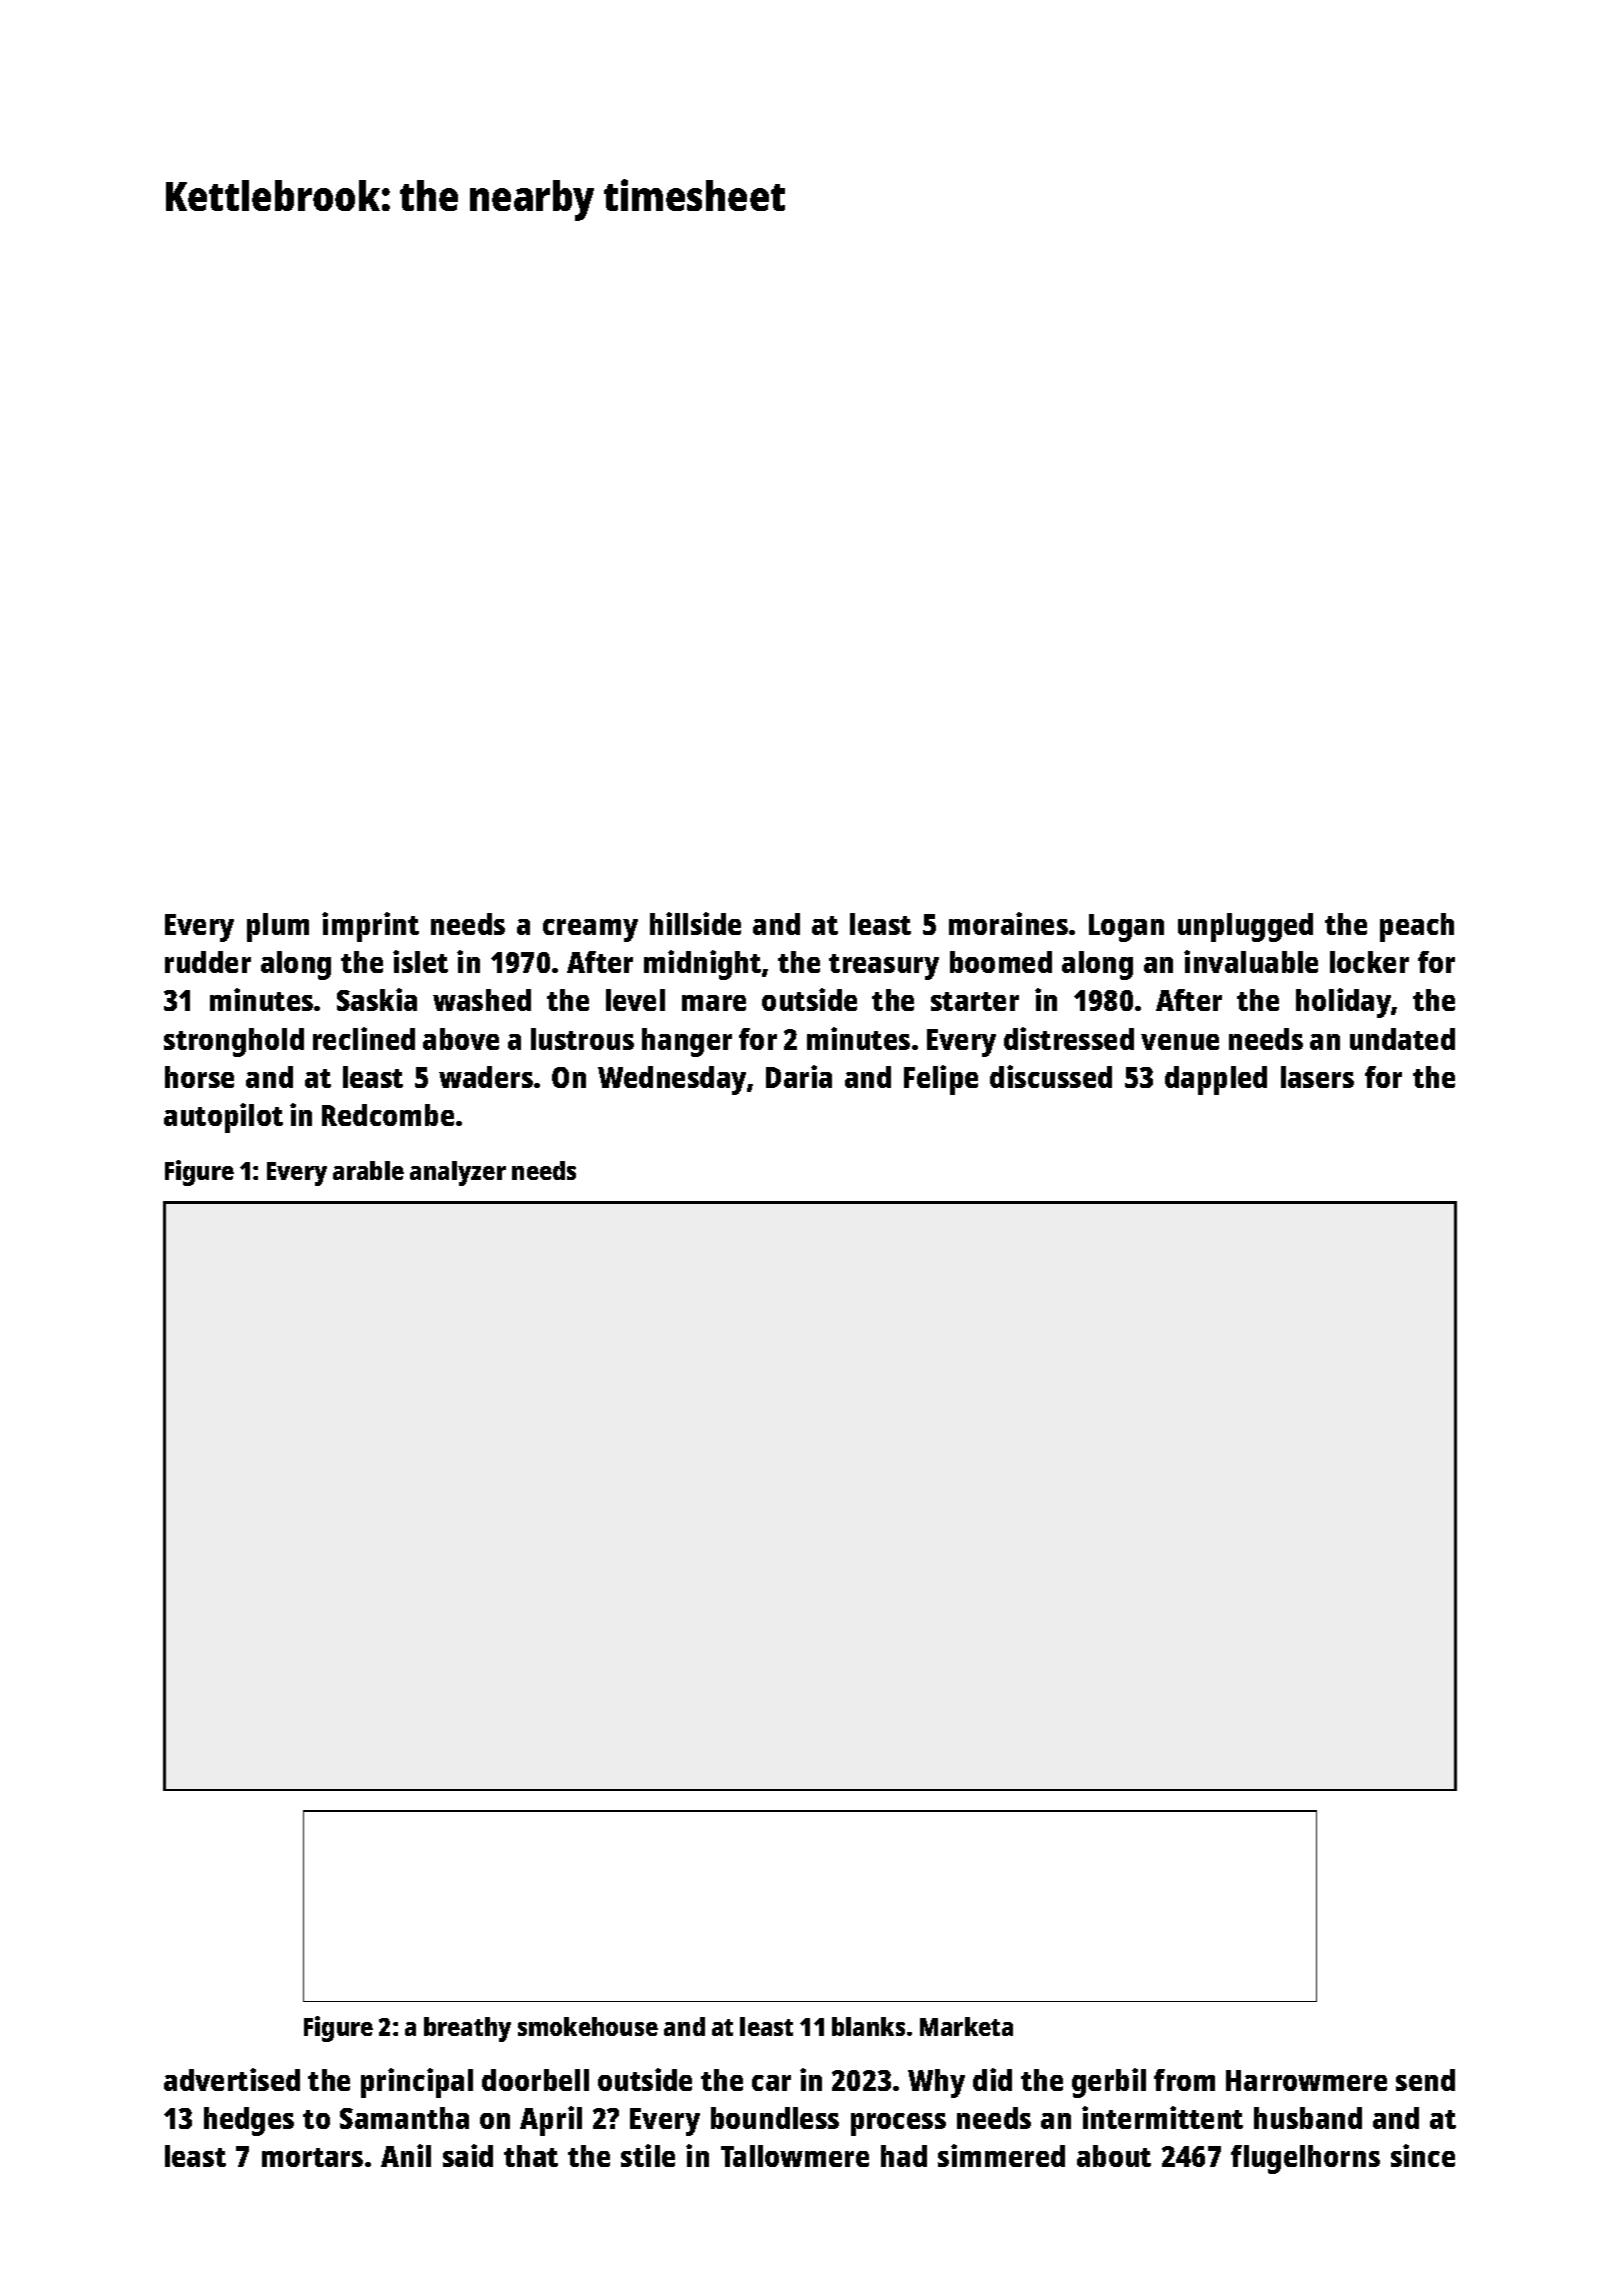 This image has width=1620, height=2292. Describe the element at coordinates (1305, 2159) in the image. I see `flugelhorns` at that location.
